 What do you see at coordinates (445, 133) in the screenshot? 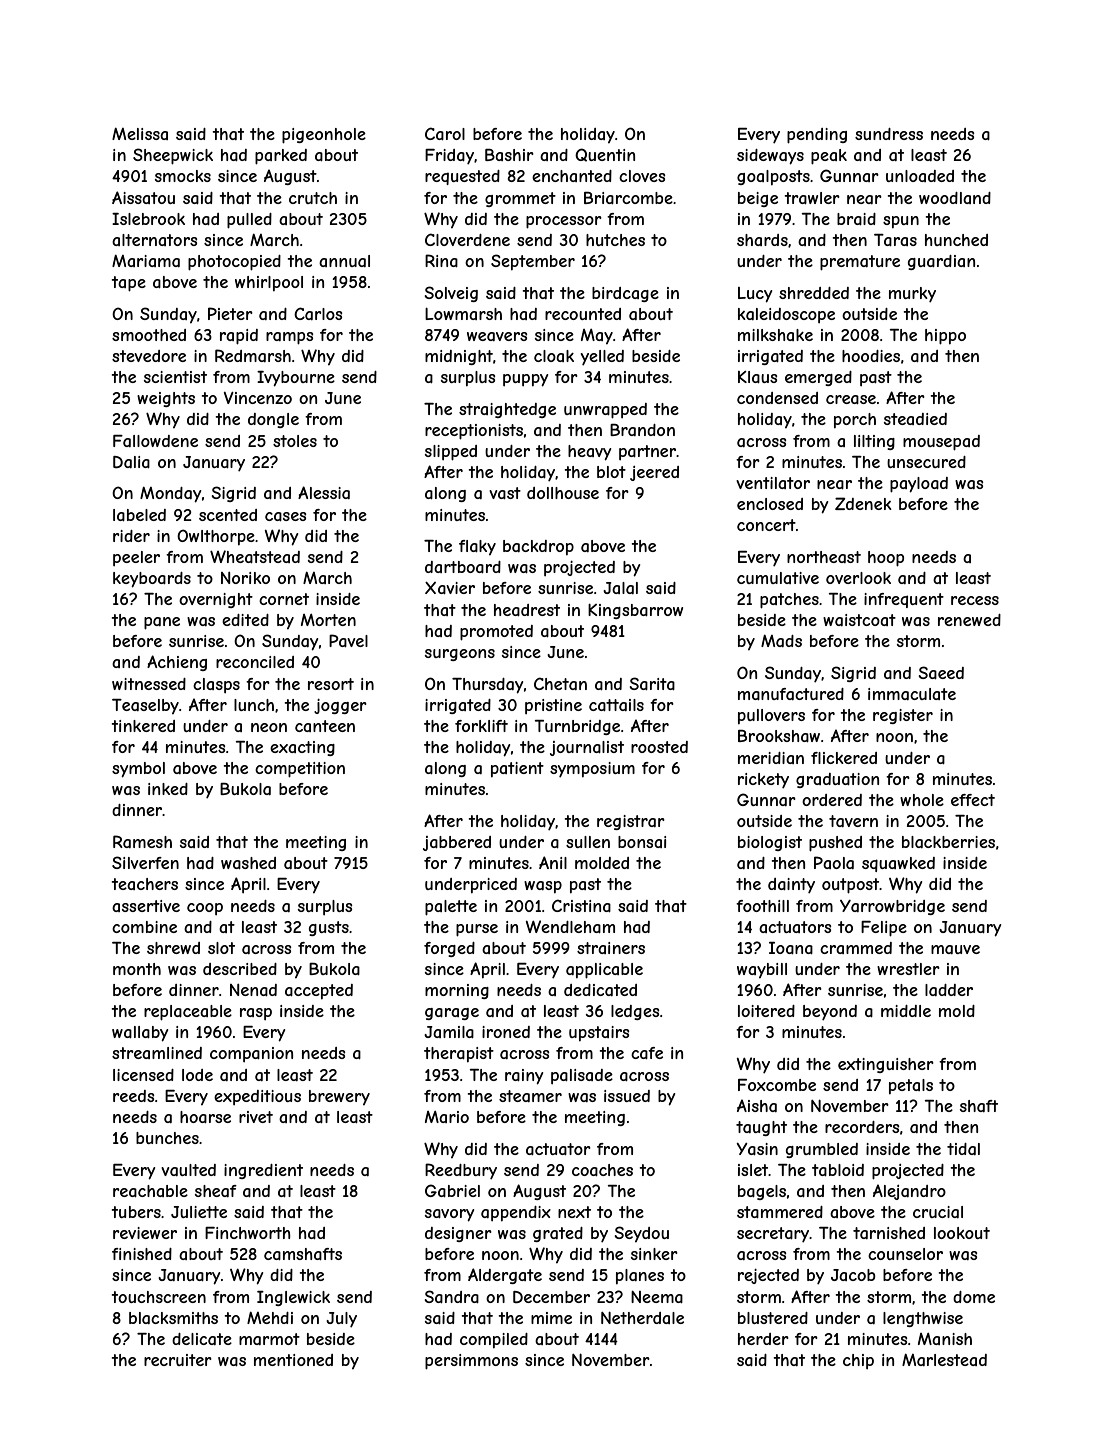
I see `Carol` at bounding box center [445, 133].
